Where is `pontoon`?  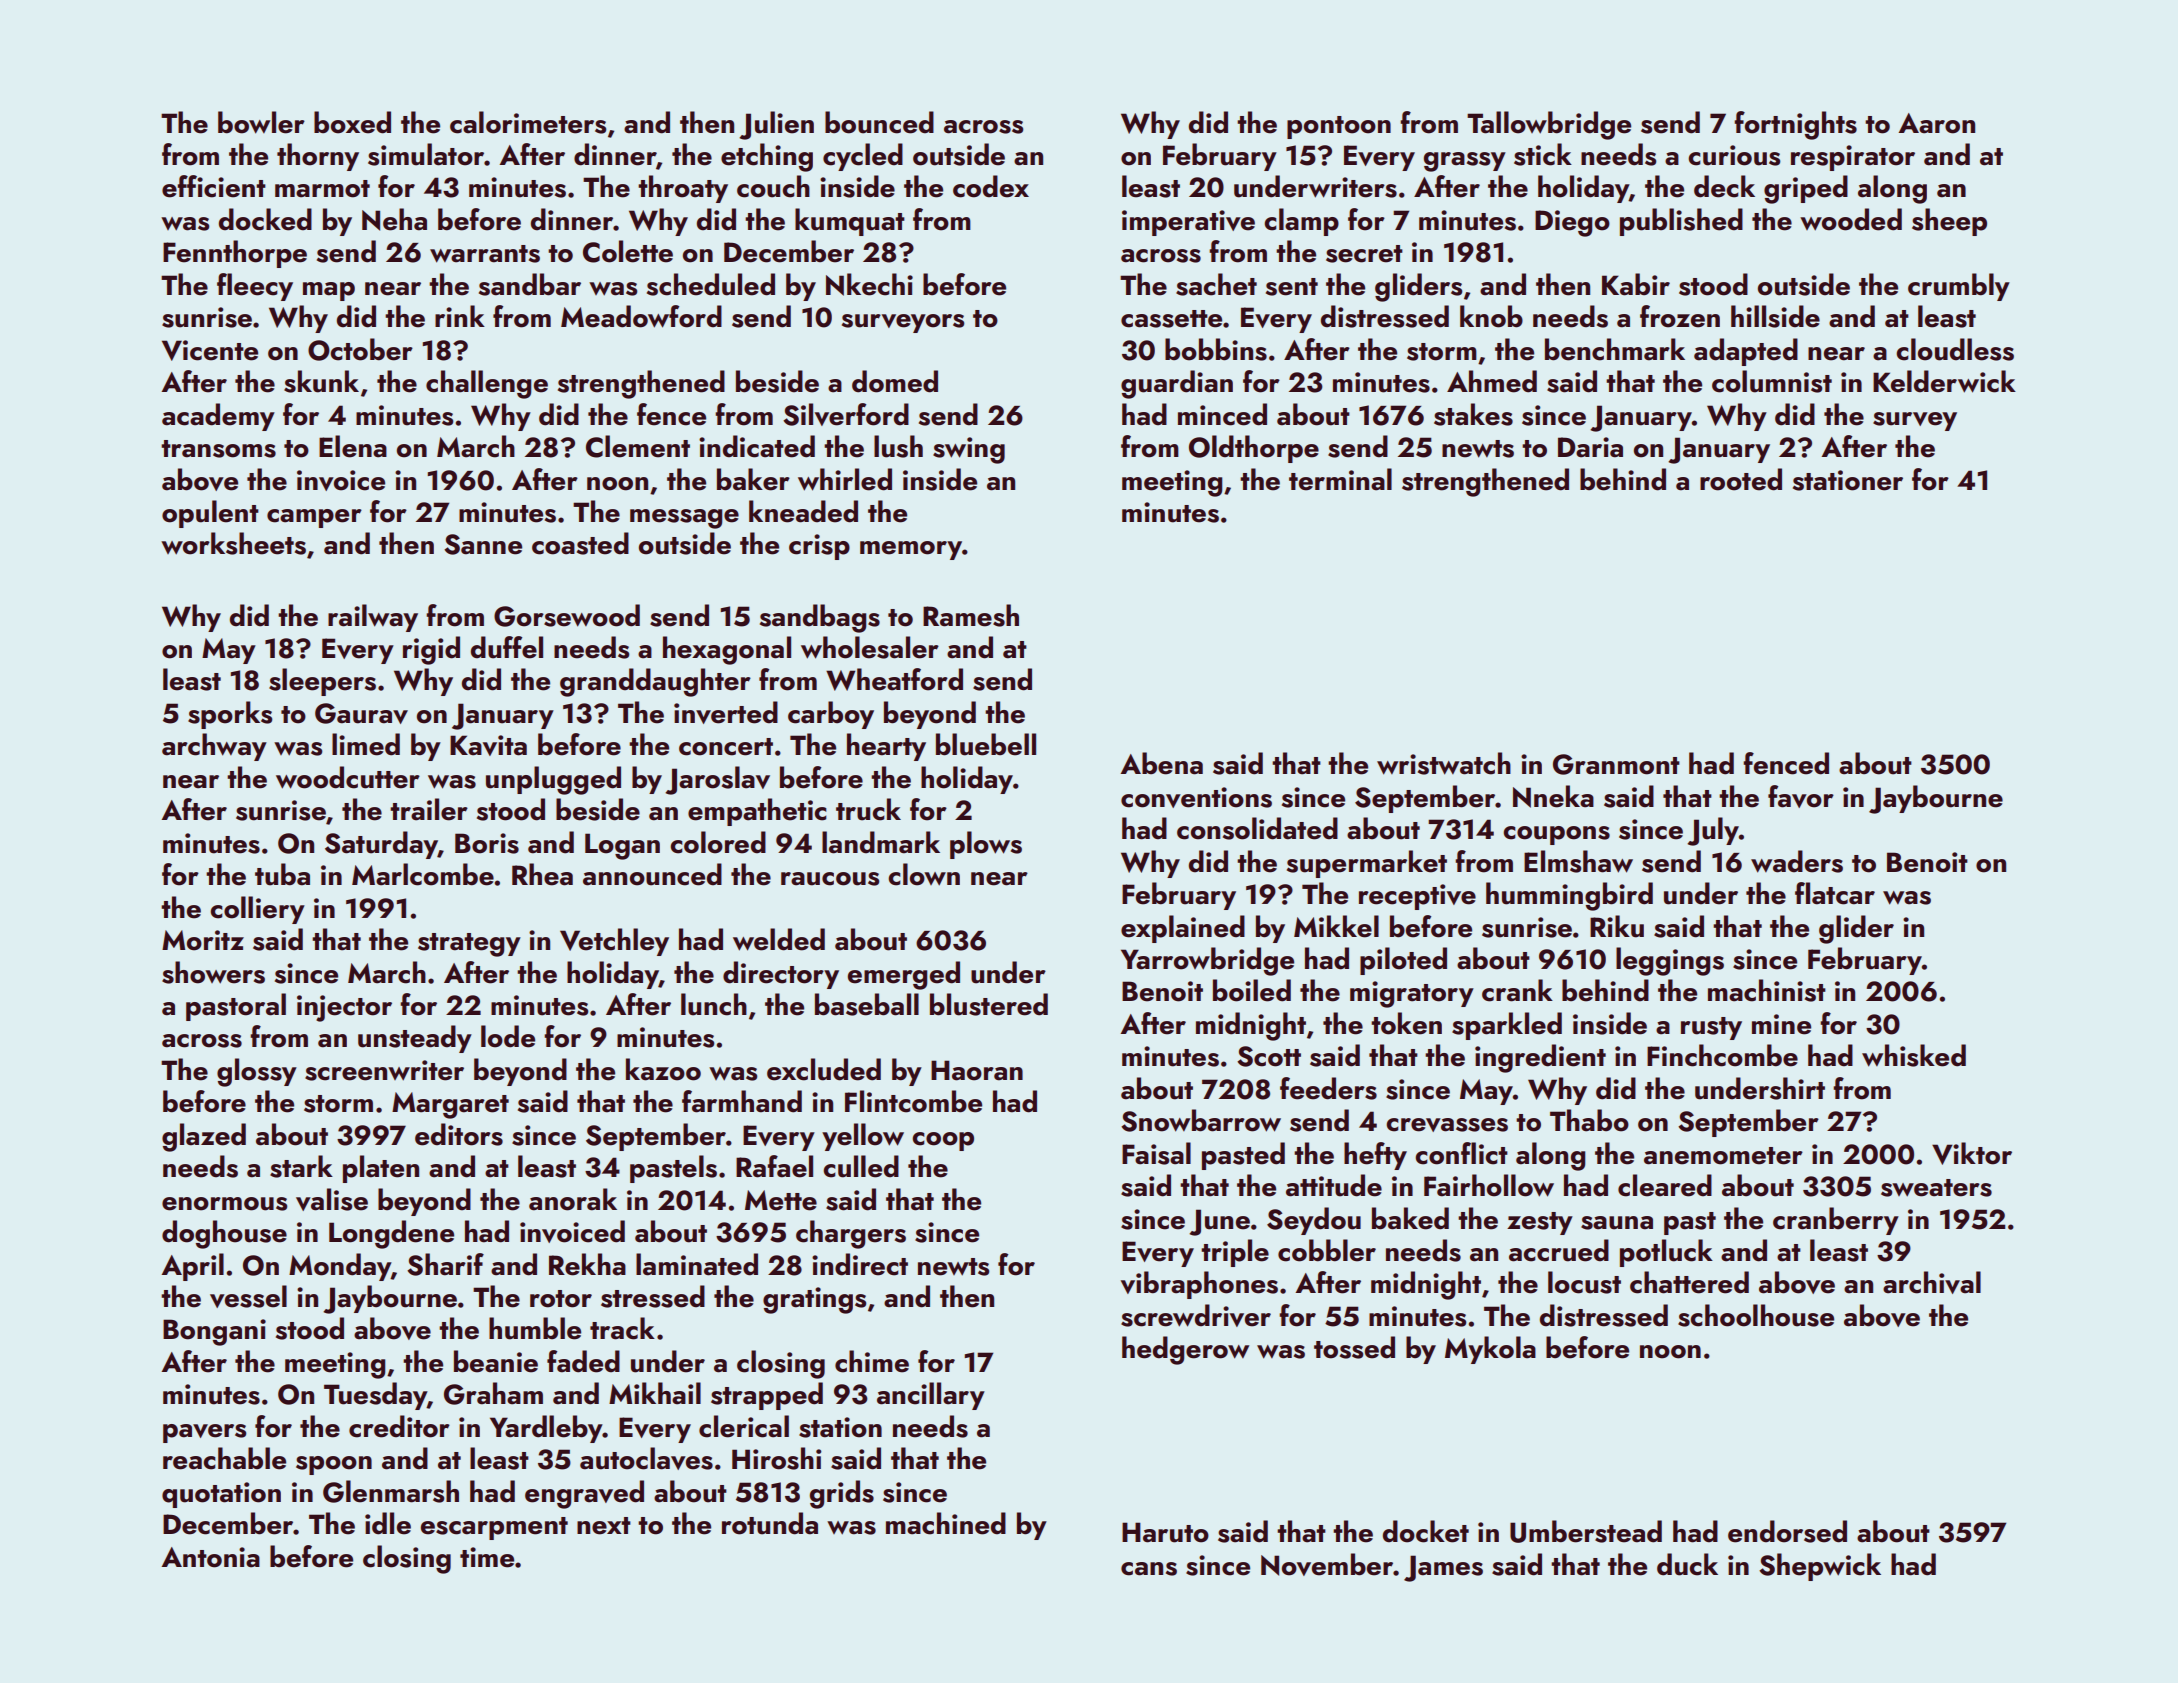 pontoon is located at coordinates (1339, 127).
